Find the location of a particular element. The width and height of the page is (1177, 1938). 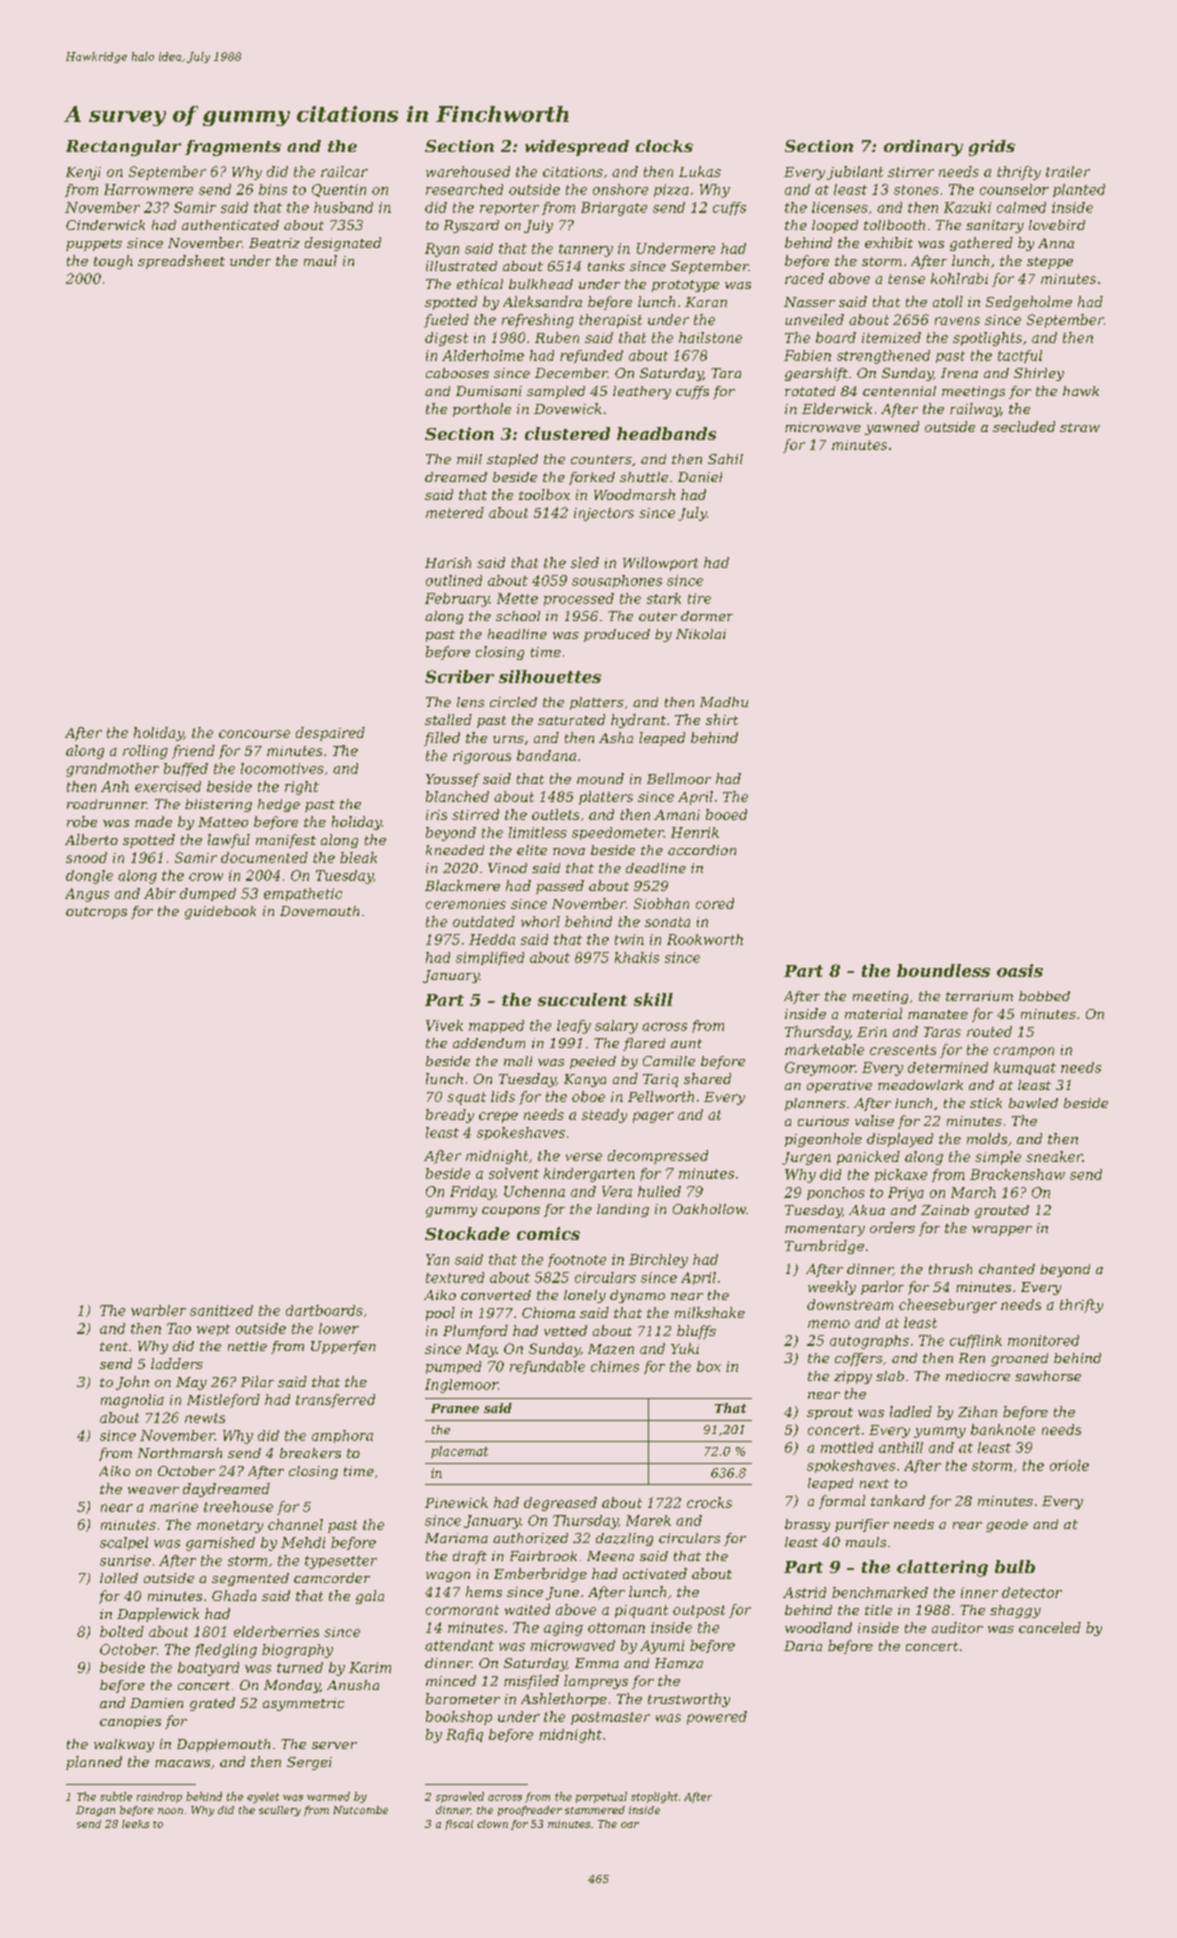

comics is located at coordinates (548, 1233).
